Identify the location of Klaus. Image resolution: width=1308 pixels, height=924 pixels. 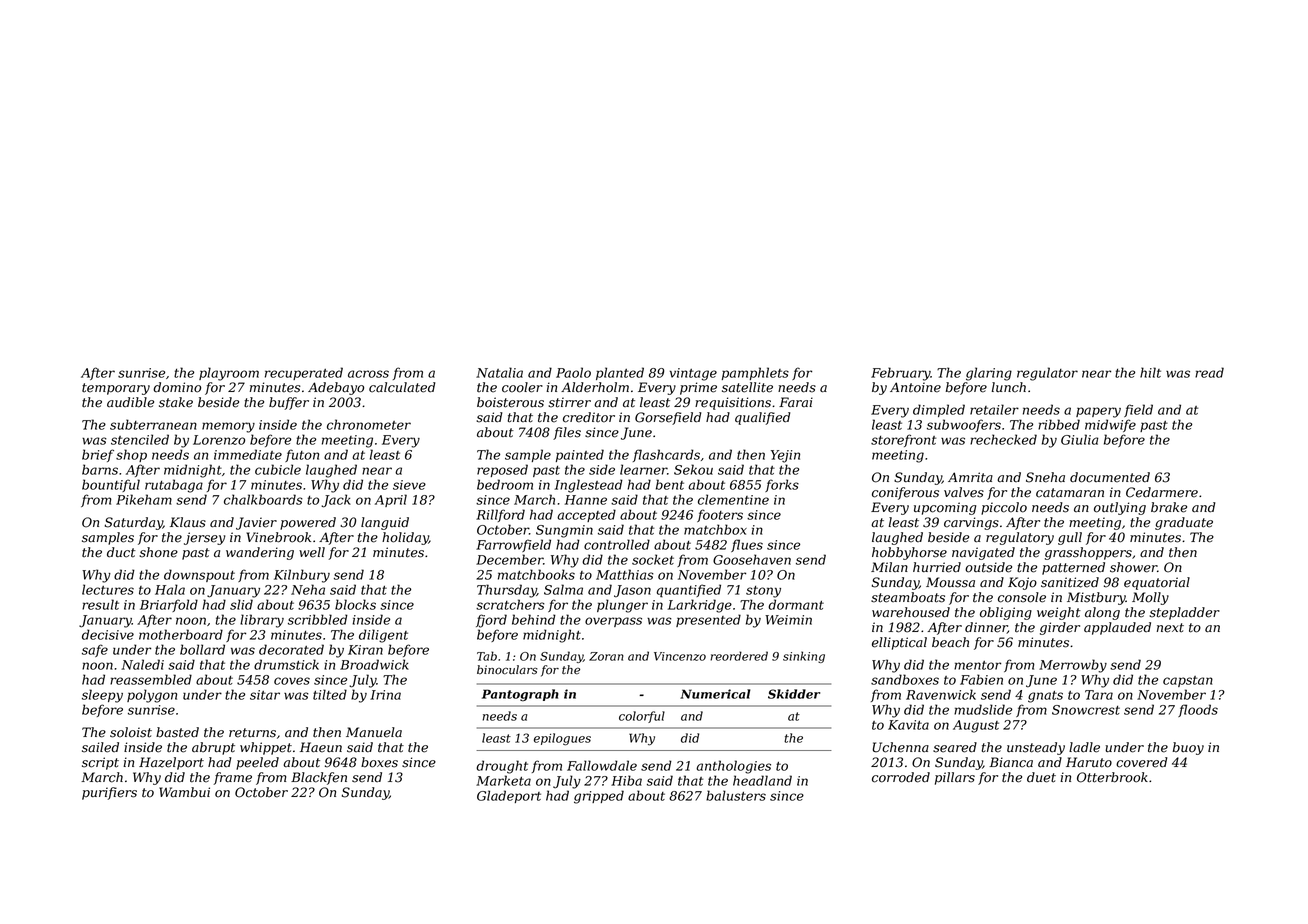
(188, 522).
